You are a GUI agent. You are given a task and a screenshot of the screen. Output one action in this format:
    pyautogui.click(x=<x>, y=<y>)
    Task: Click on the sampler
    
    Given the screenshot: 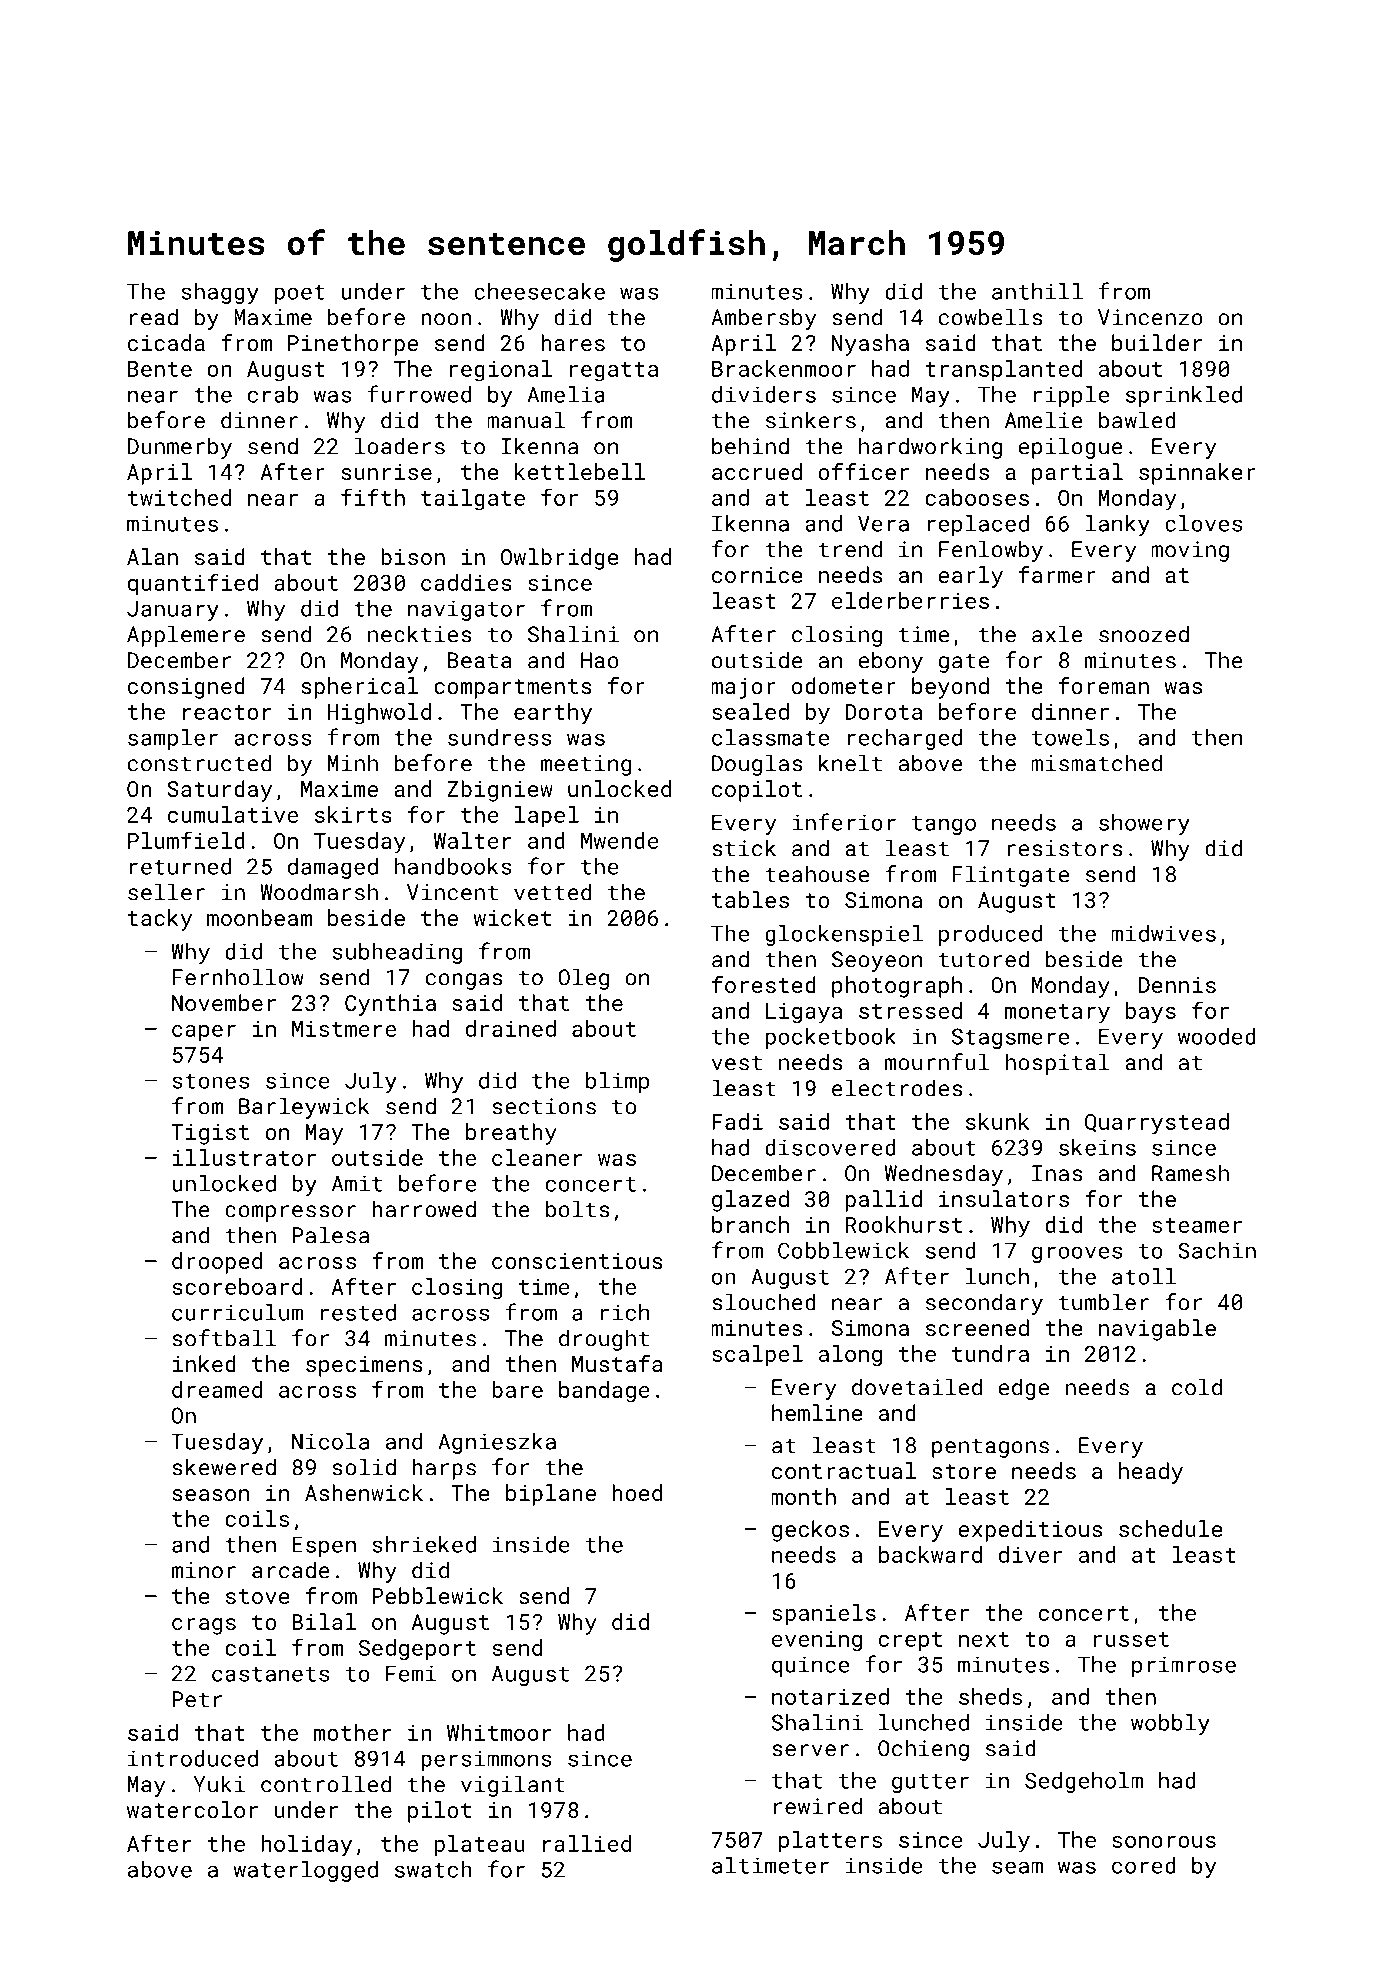 What is the action you would take?
    pyautogui.click(x=173, y=739)
